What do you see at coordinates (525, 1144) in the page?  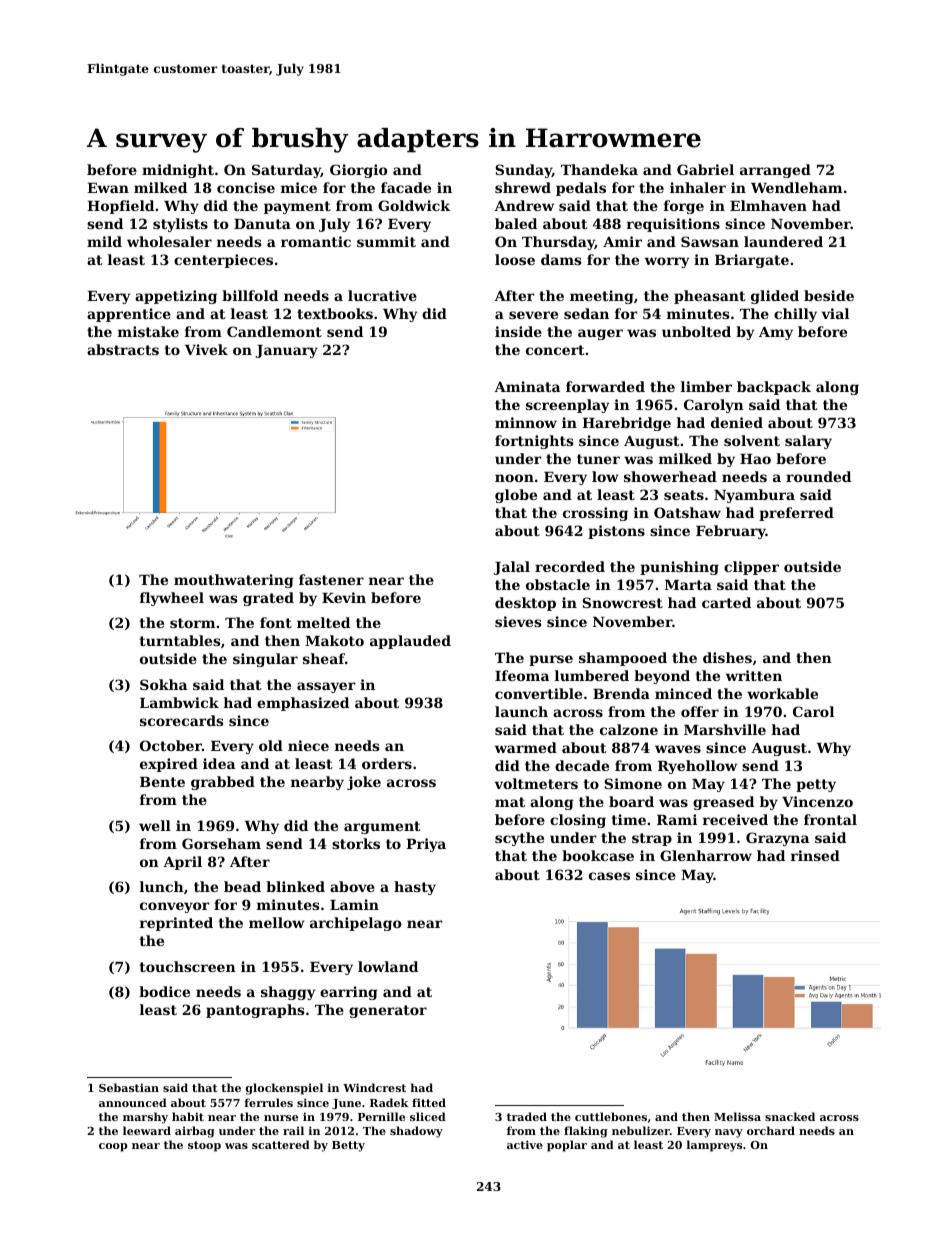 I see `active` at bounding box center [525, 1144].
